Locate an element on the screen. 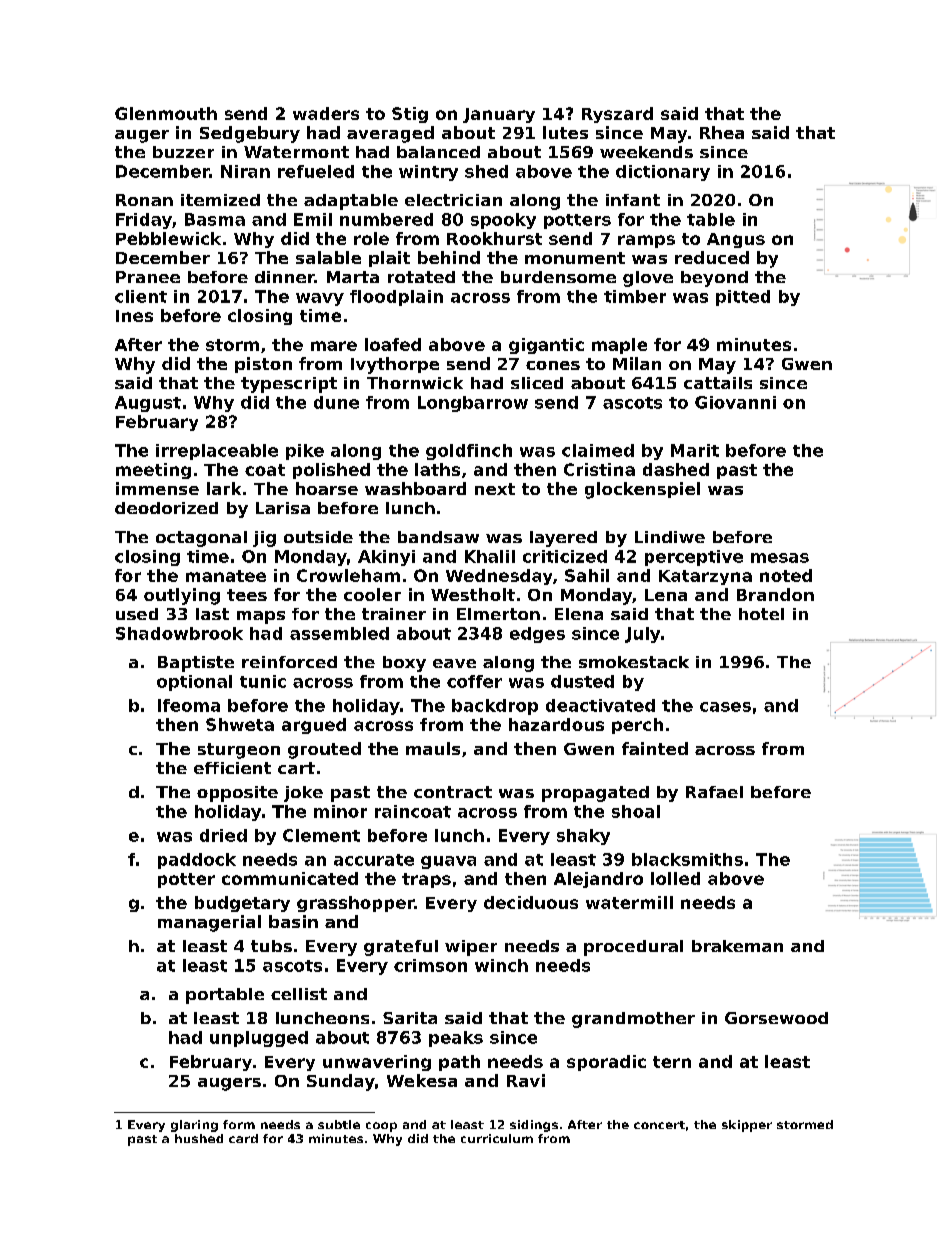 Image resolution: width=952 pixels, height=1233 pixels. piston is located at coordinates (263, 365).
